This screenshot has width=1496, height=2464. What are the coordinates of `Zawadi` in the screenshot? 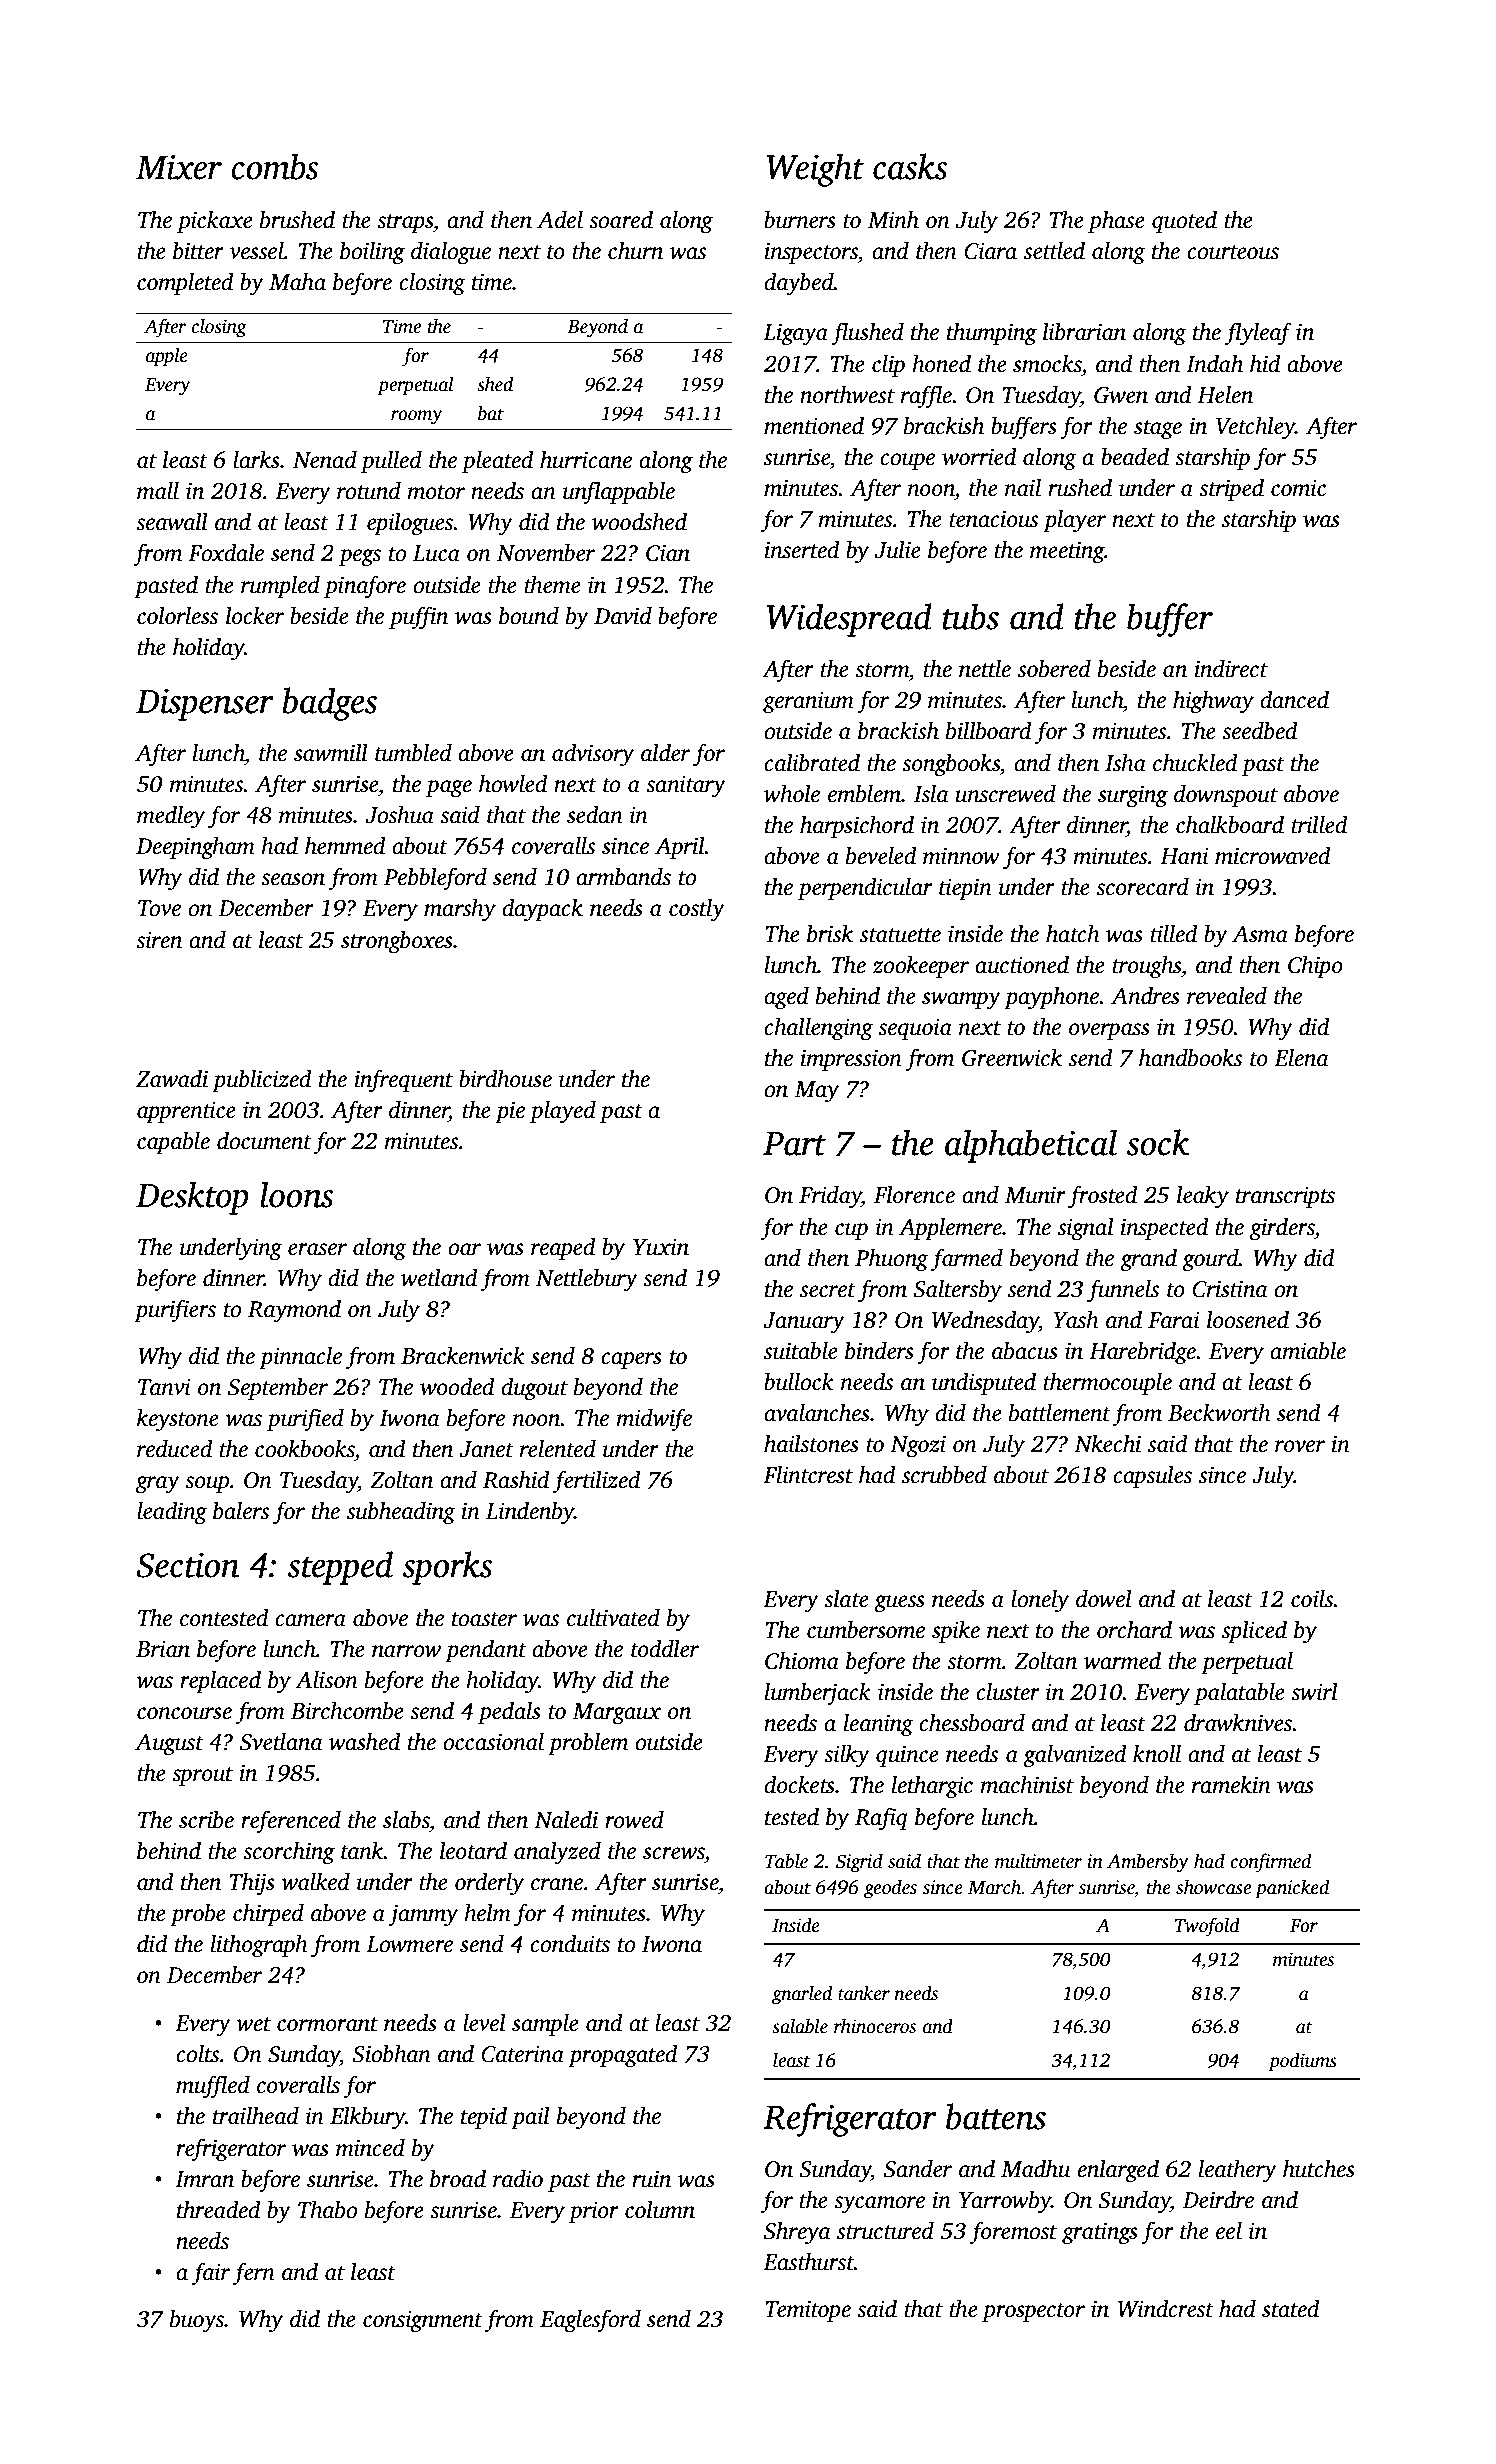 It's located at (172, 1079).
